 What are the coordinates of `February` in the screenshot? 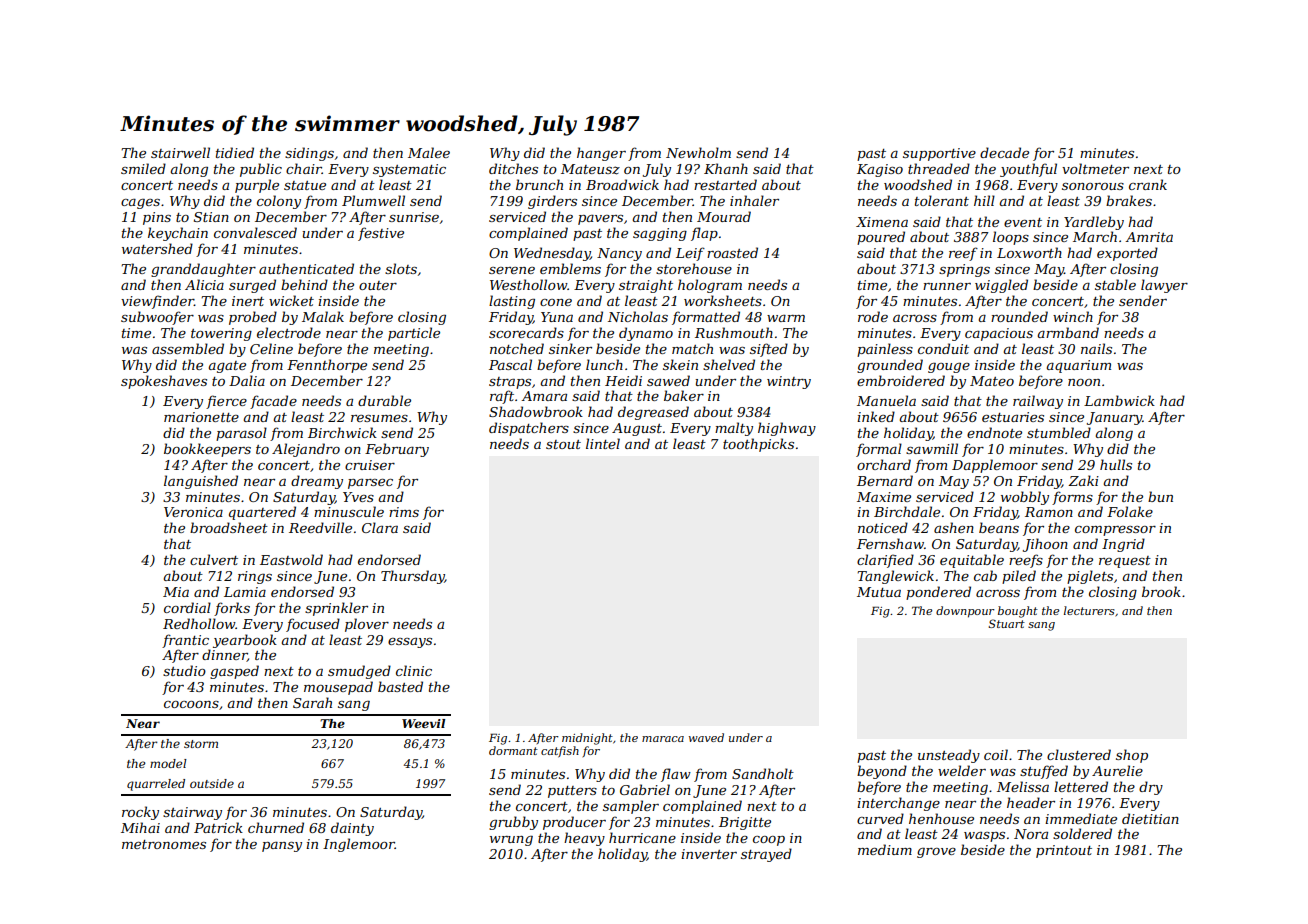 It's located at (397, 450).
